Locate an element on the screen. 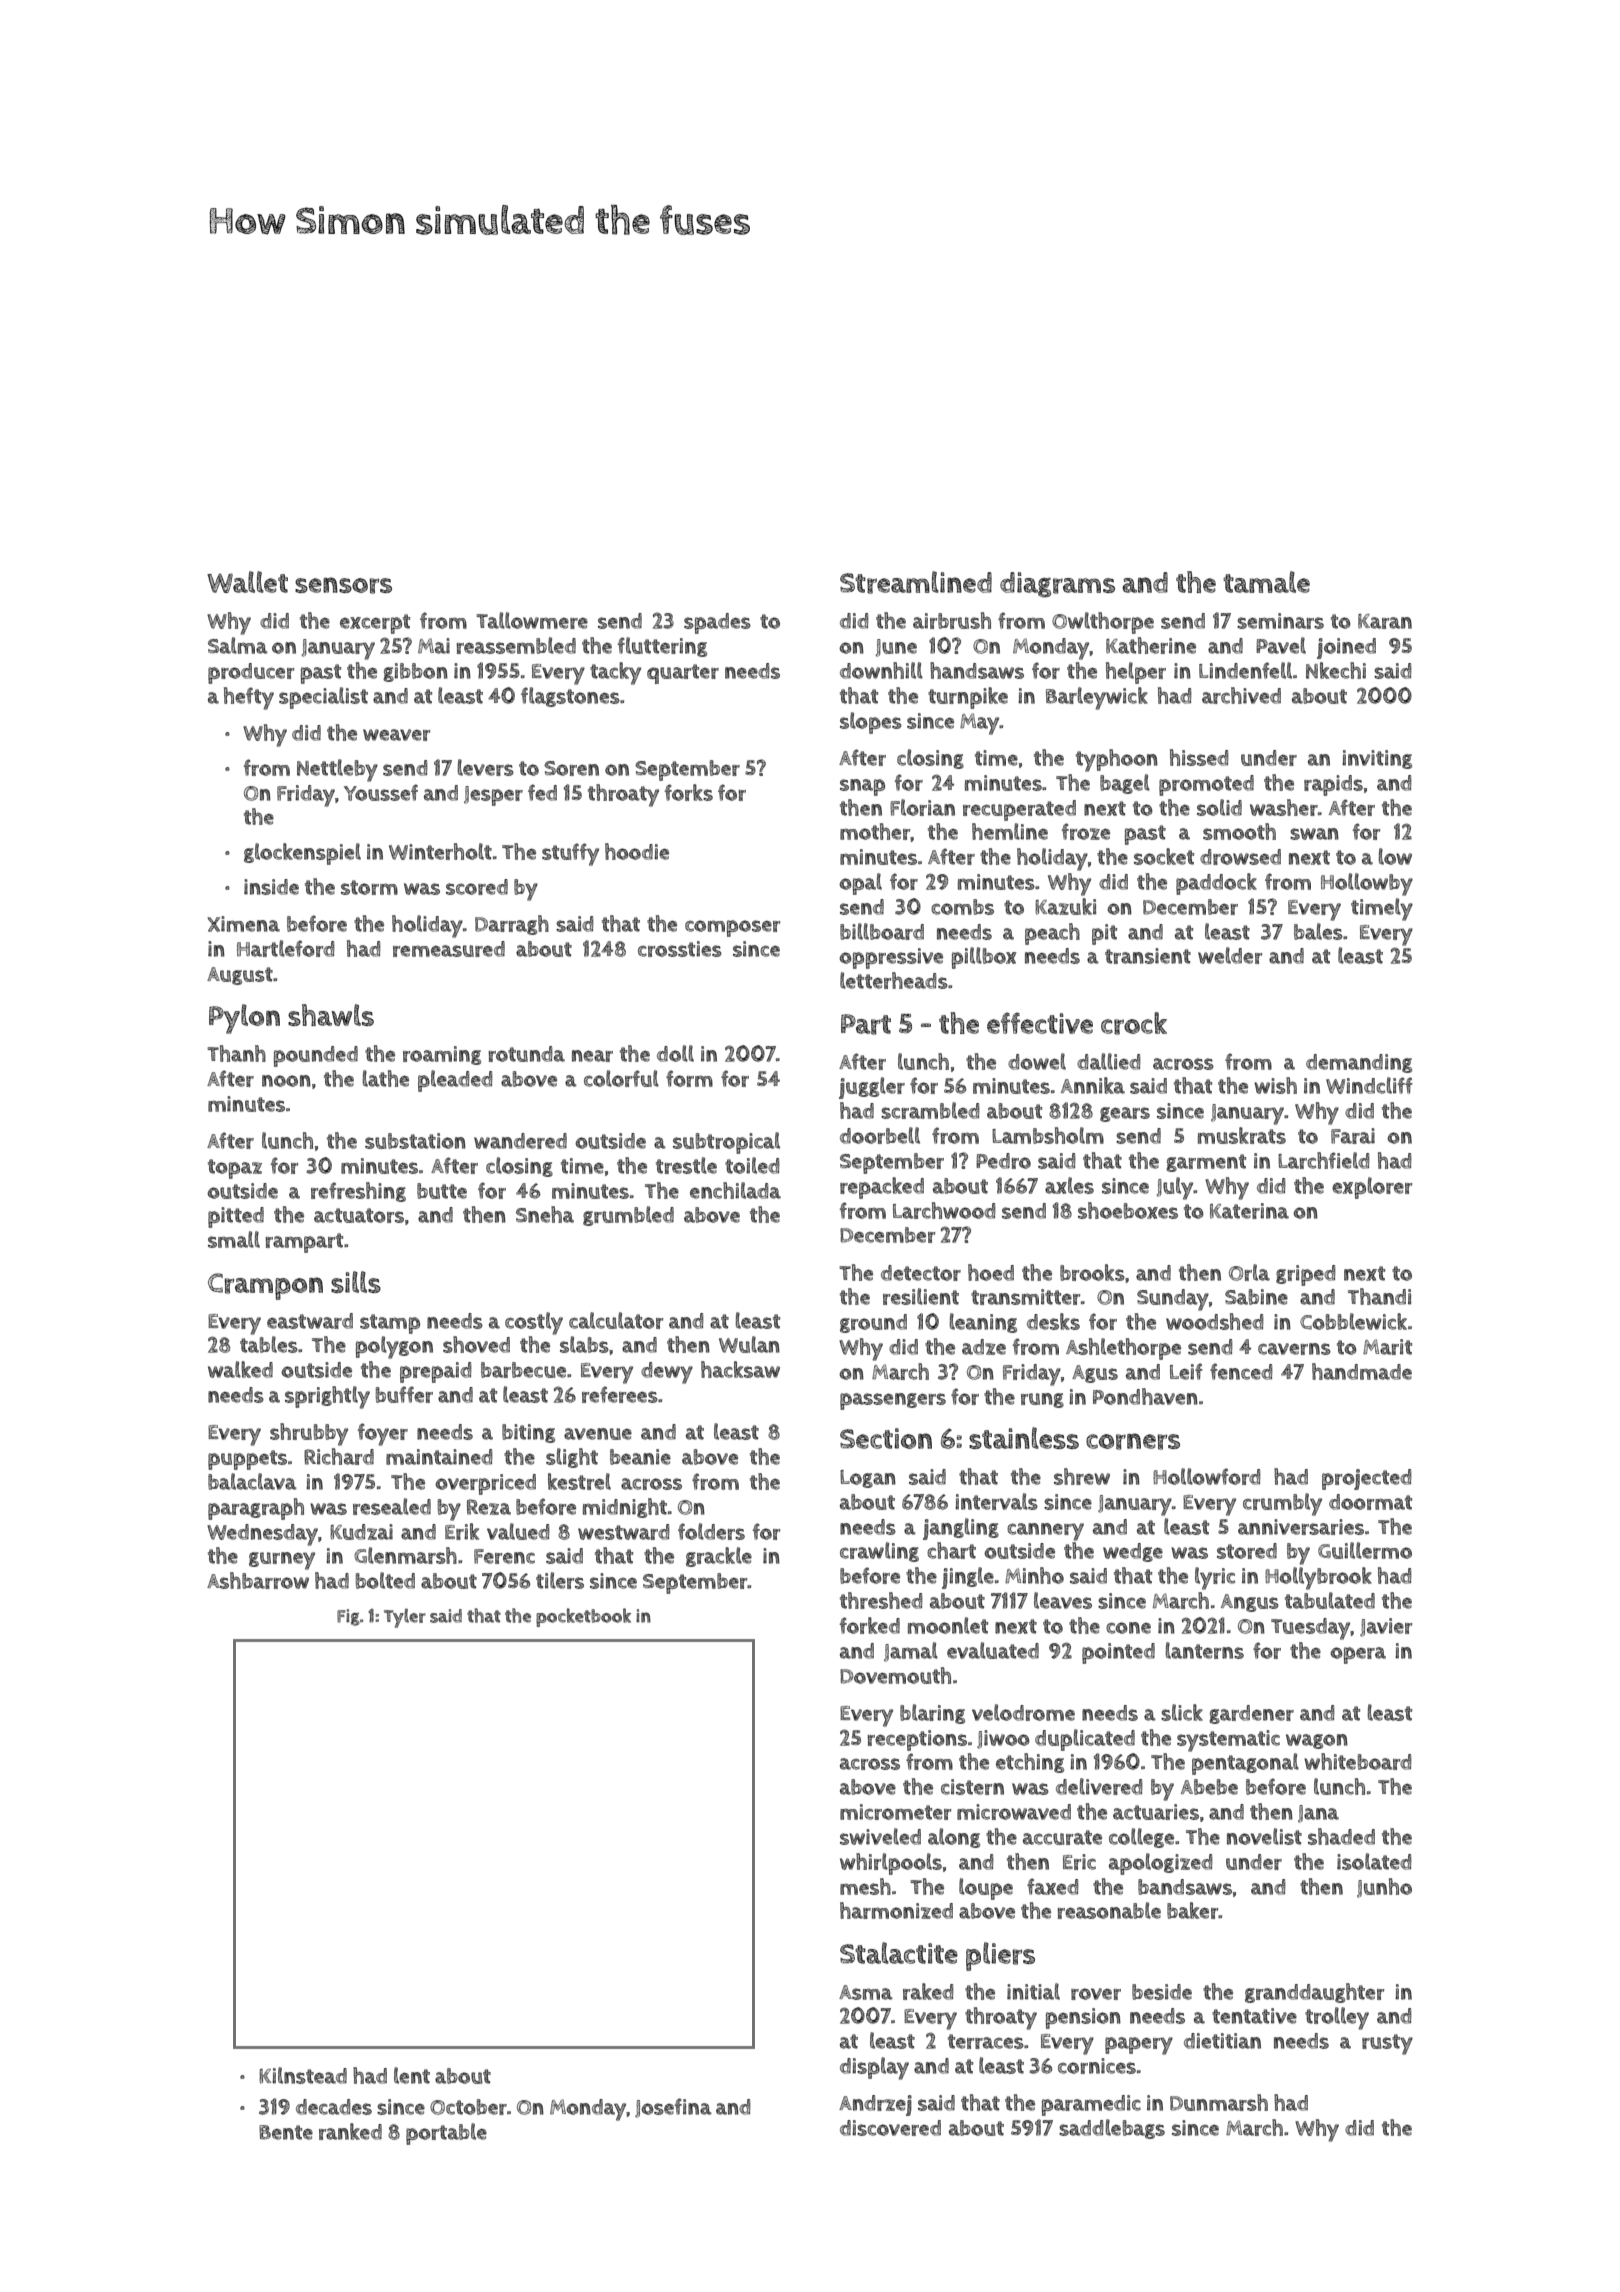 This screenshot has width=1620, height=2292. Streamlined is located at coordinates (916, 582).
